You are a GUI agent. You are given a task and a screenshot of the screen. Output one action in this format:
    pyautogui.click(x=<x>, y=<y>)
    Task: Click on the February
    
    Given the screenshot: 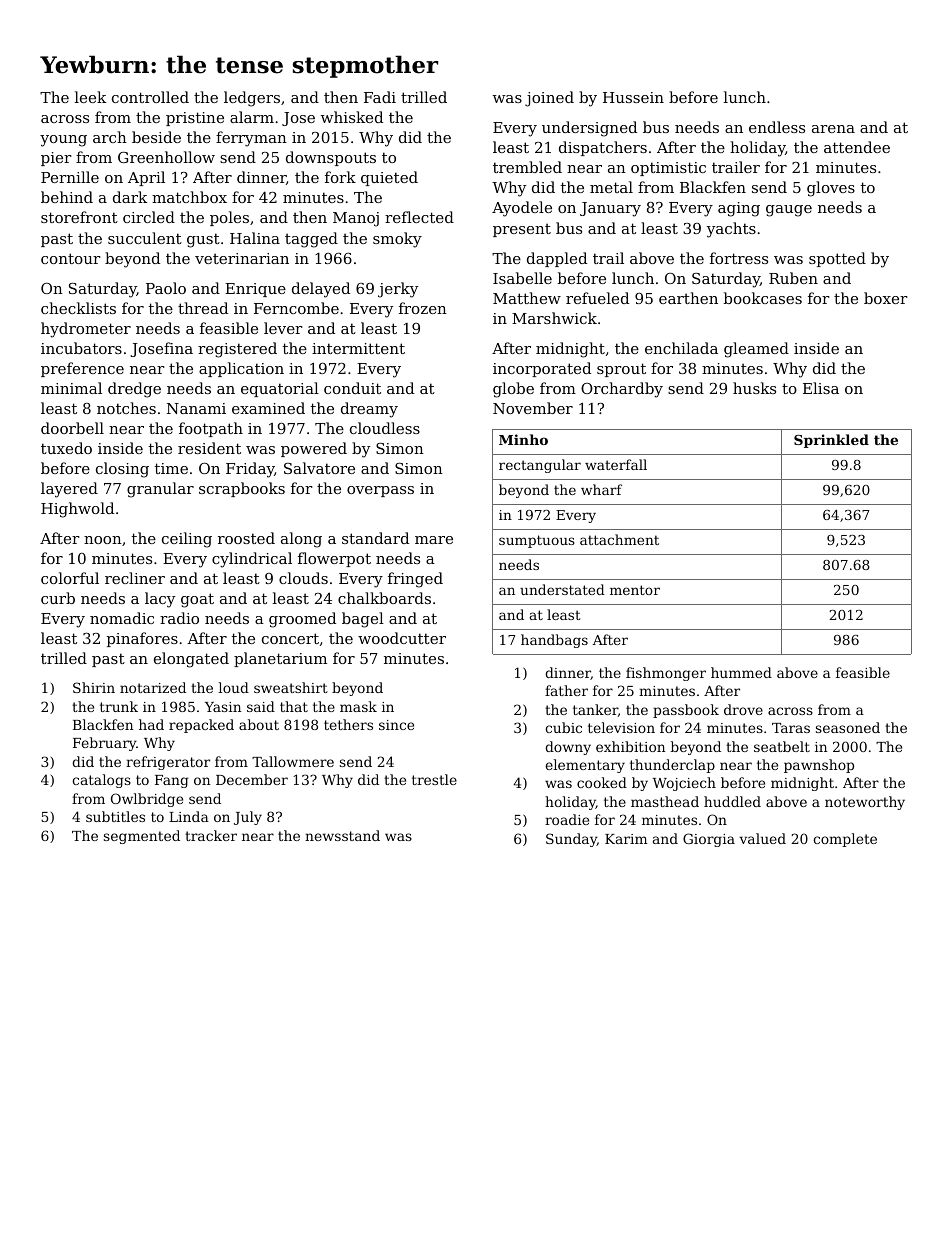 What is the action you would take?
    pyautogui.click(x=105, y=744)
